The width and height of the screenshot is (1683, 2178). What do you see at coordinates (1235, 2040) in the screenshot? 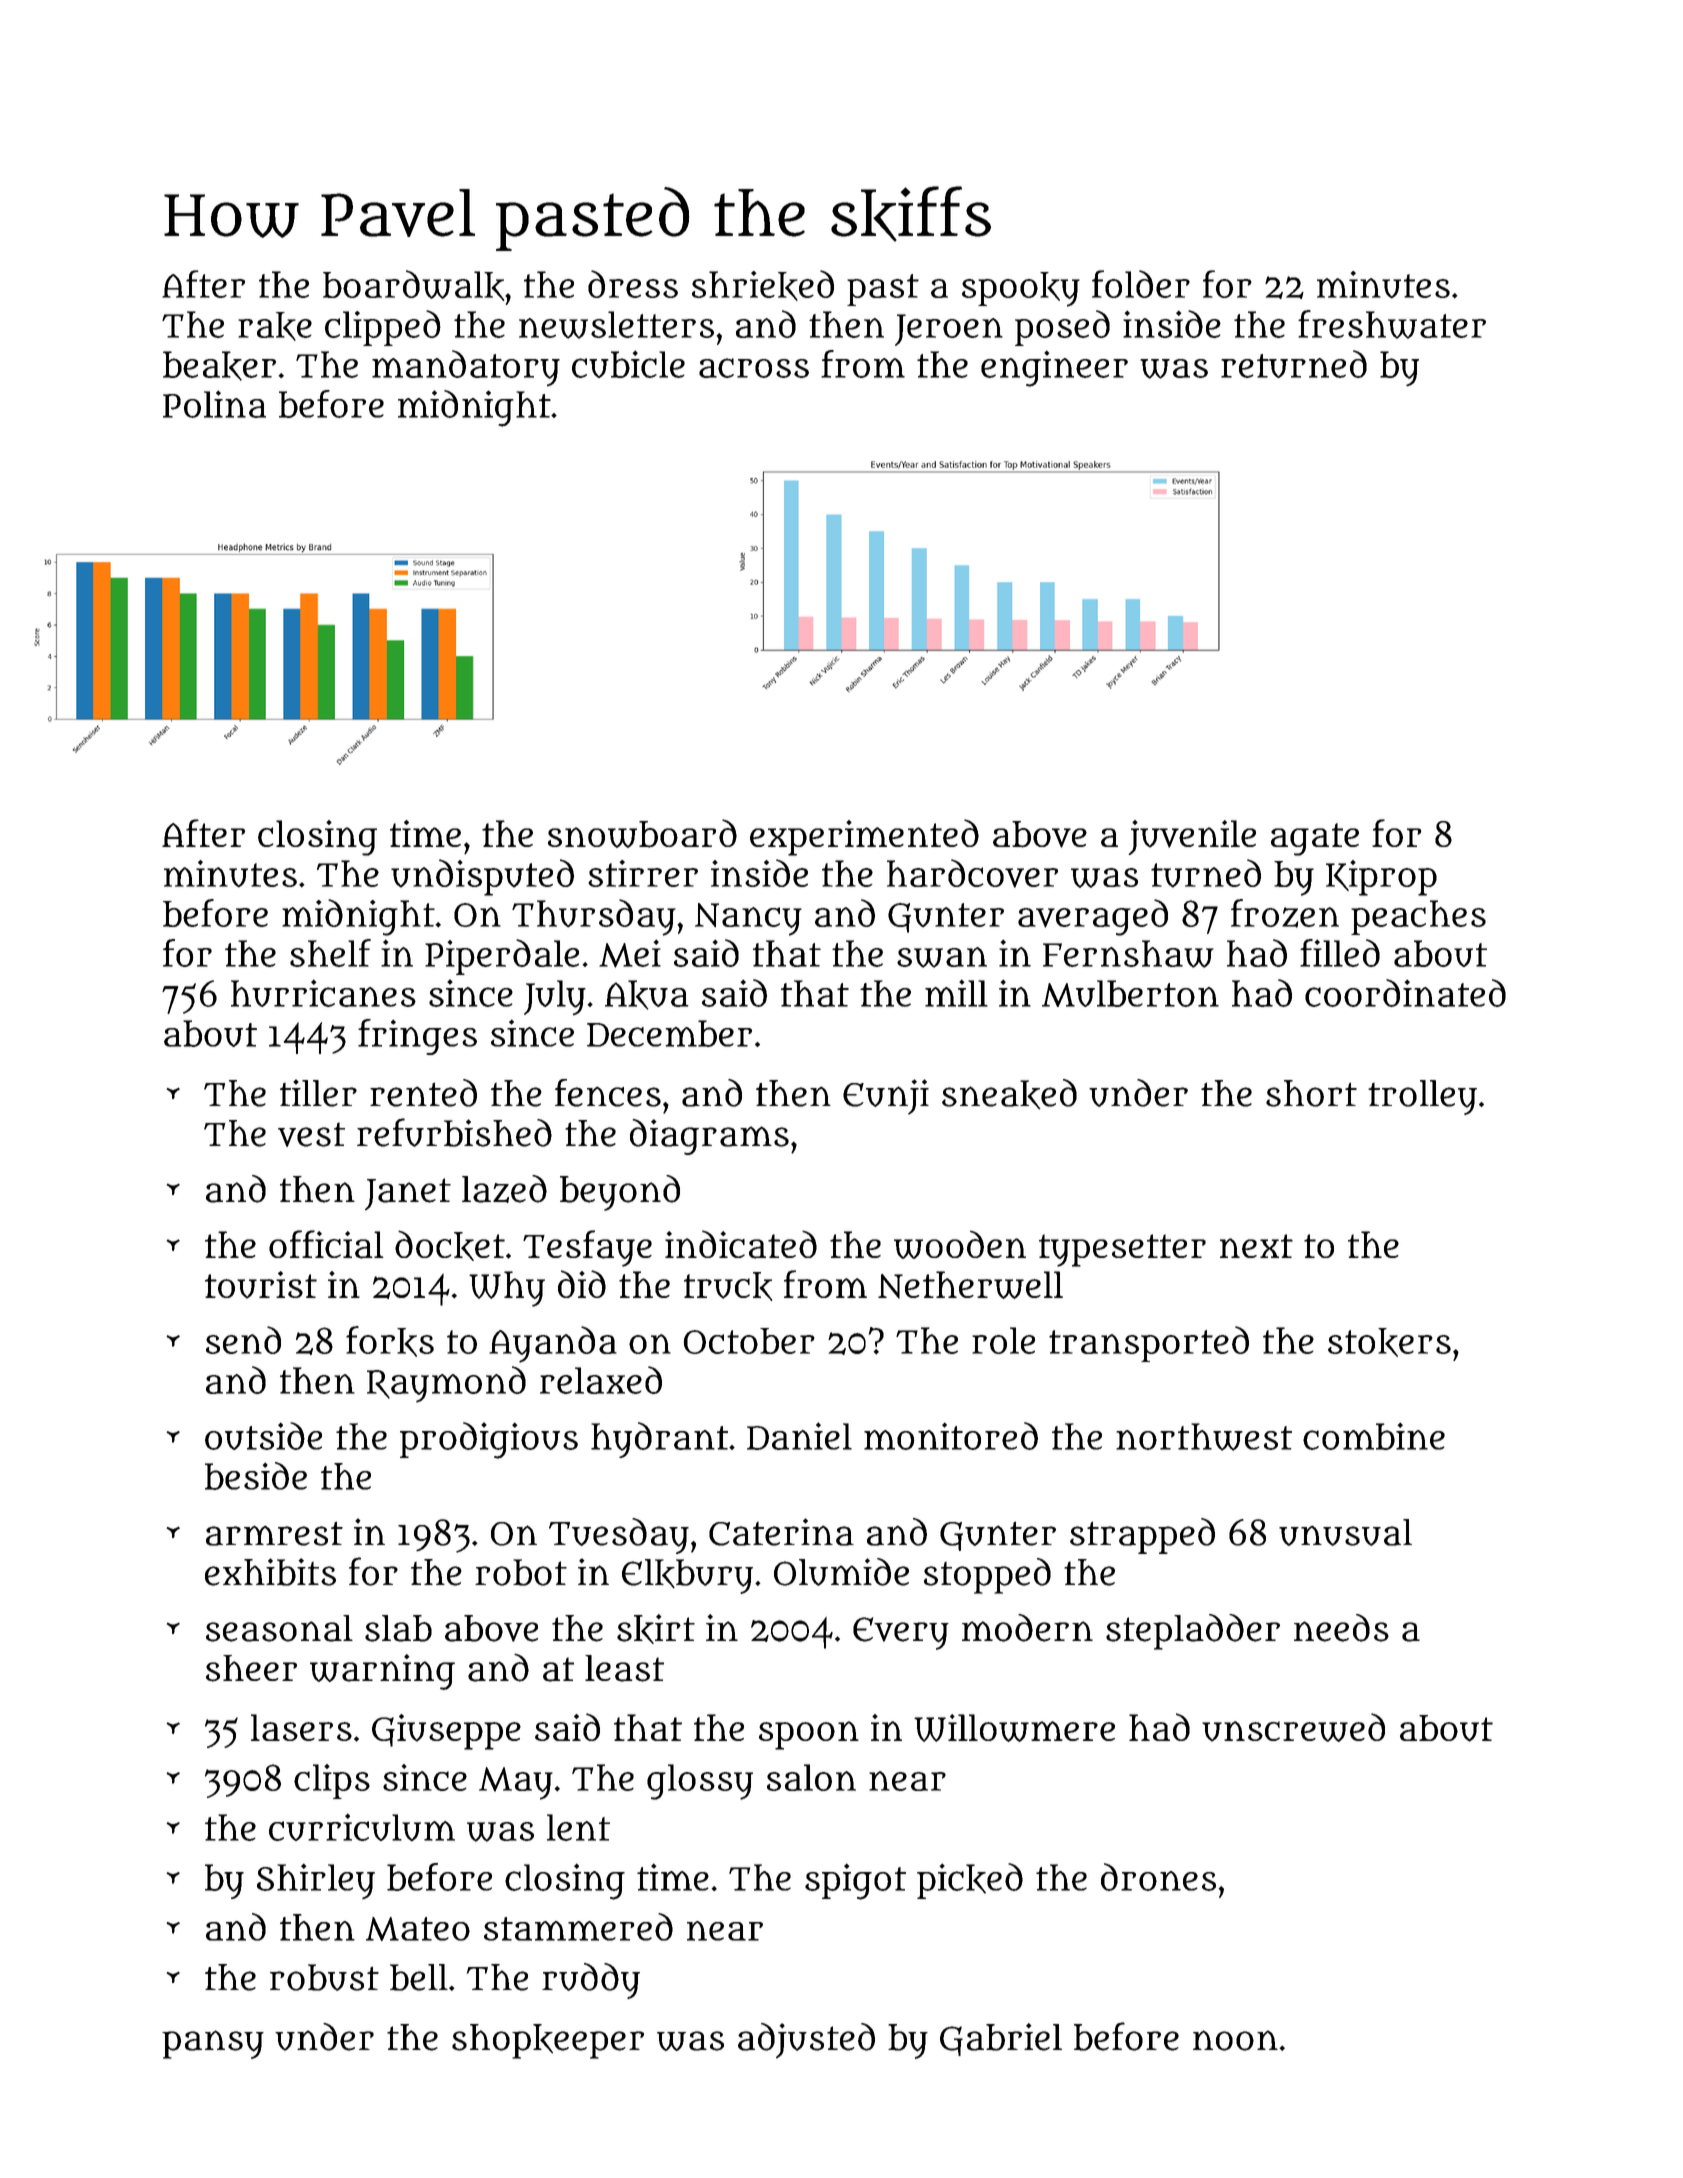
I see `noon` at bounding box center [1235, 2040].
